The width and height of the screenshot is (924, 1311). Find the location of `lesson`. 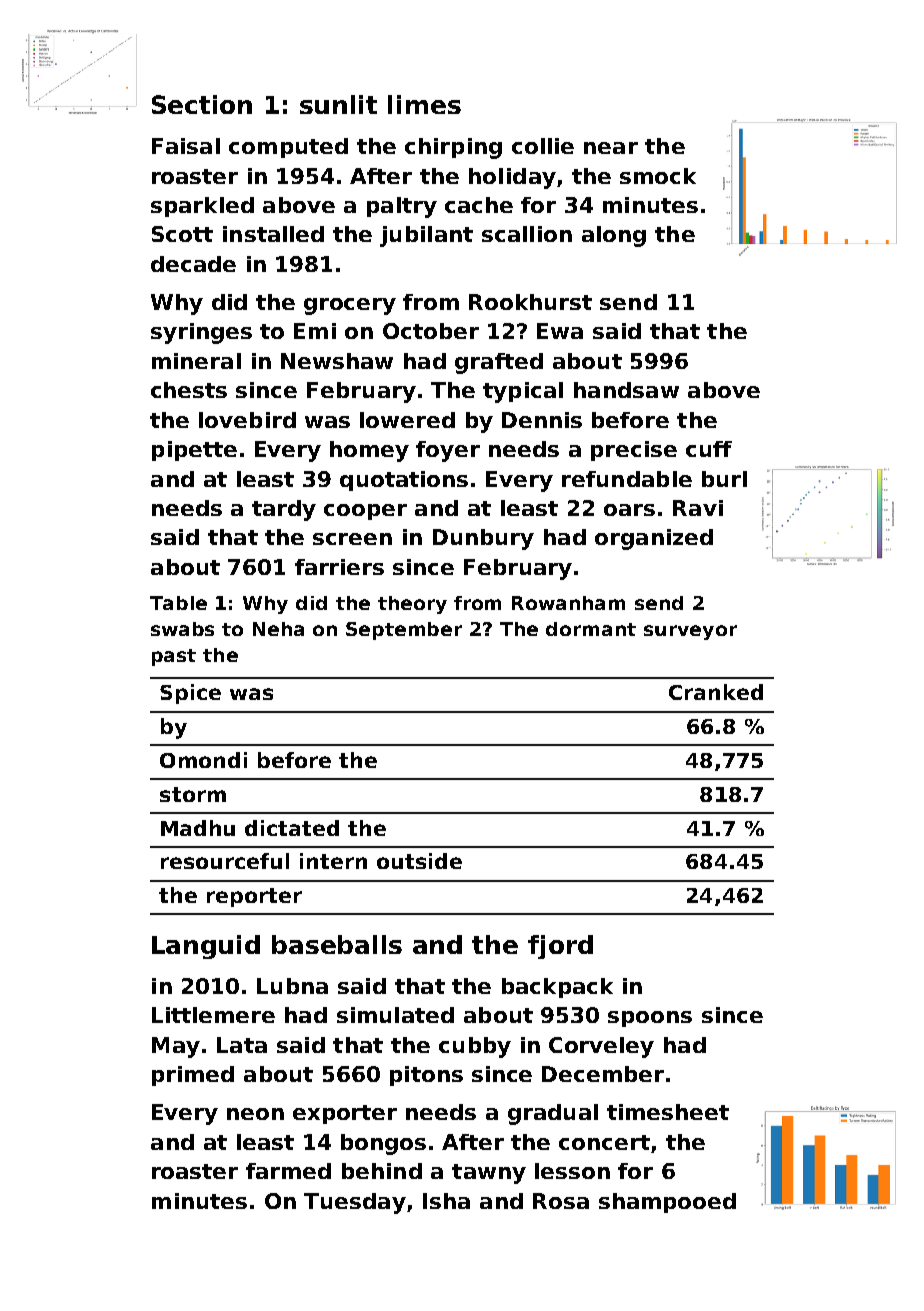

lesson is located at coordinates (572, 1171).
